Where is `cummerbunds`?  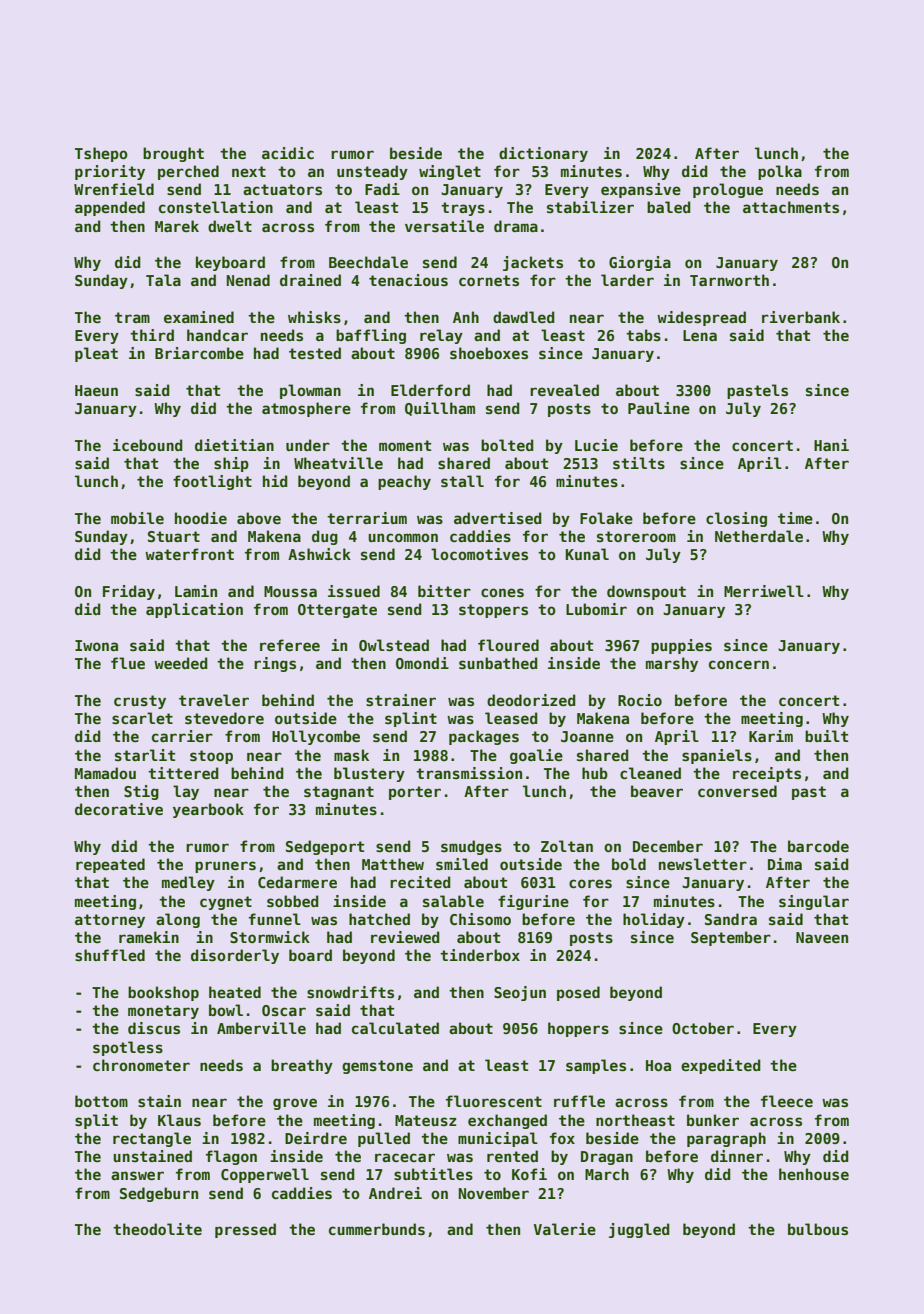 cummerbunds is located at coordinates (377, 1229).
